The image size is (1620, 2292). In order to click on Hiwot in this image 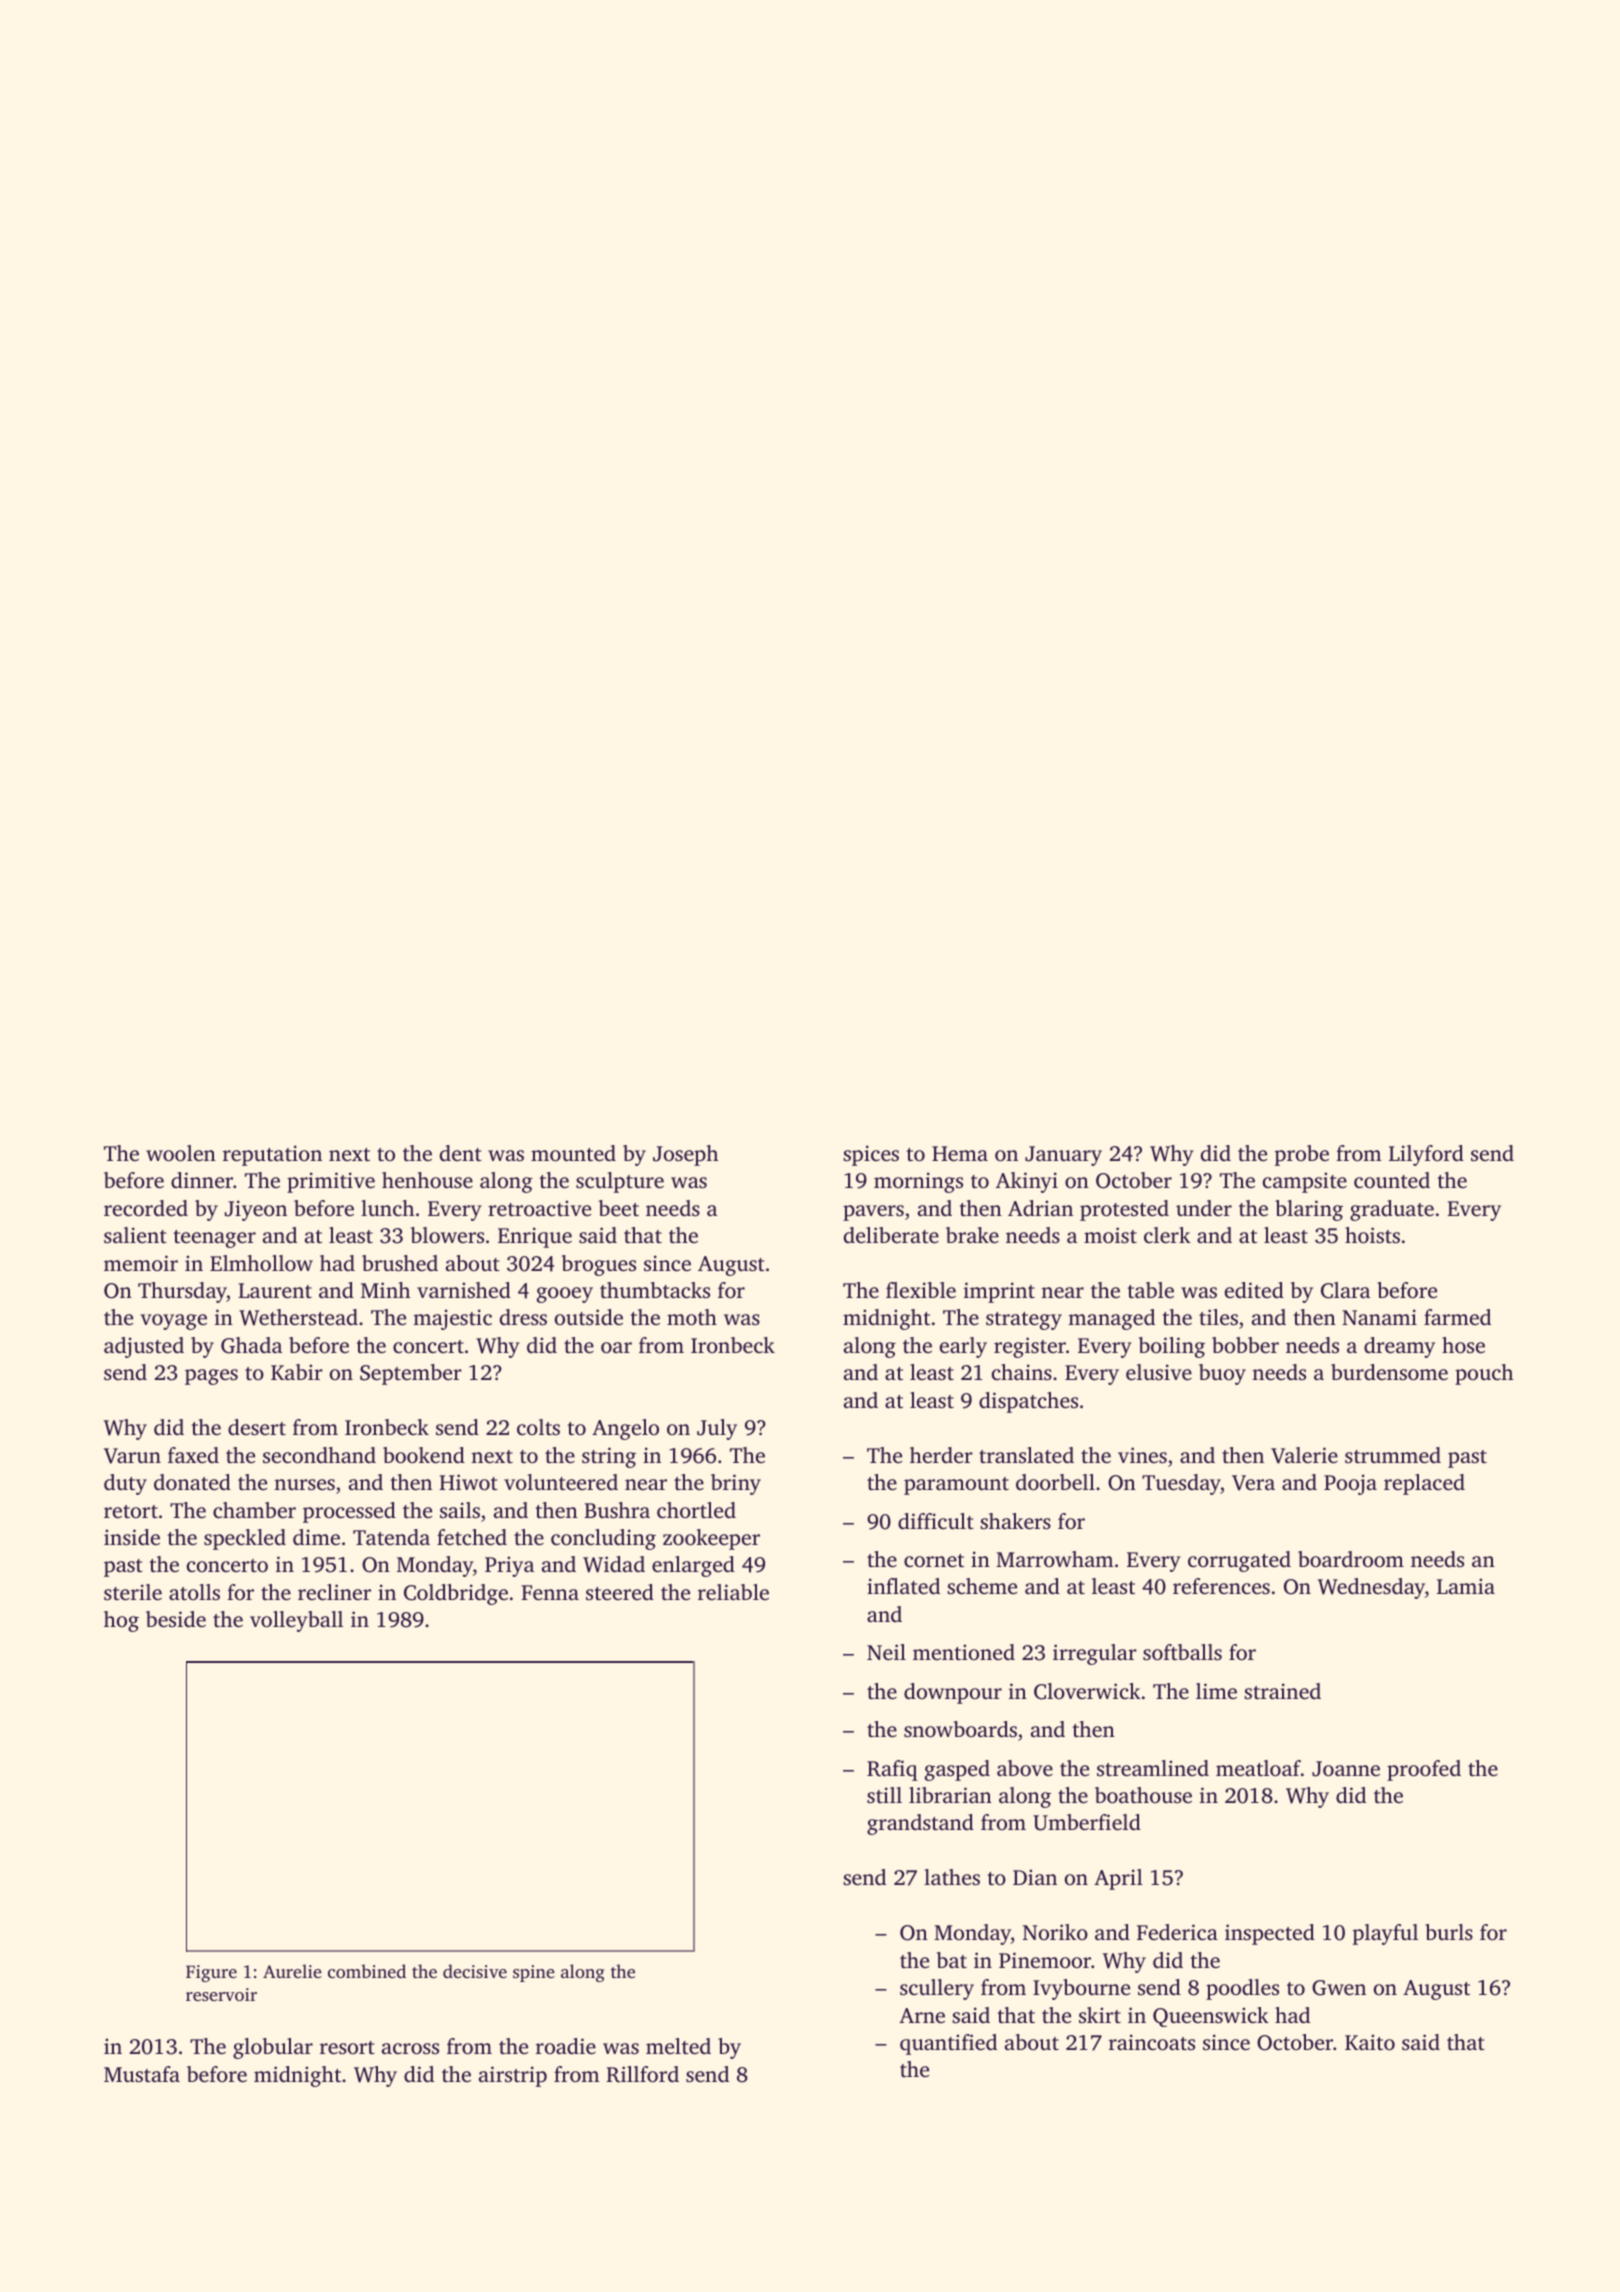, I will do `click(468, 1482)`.
